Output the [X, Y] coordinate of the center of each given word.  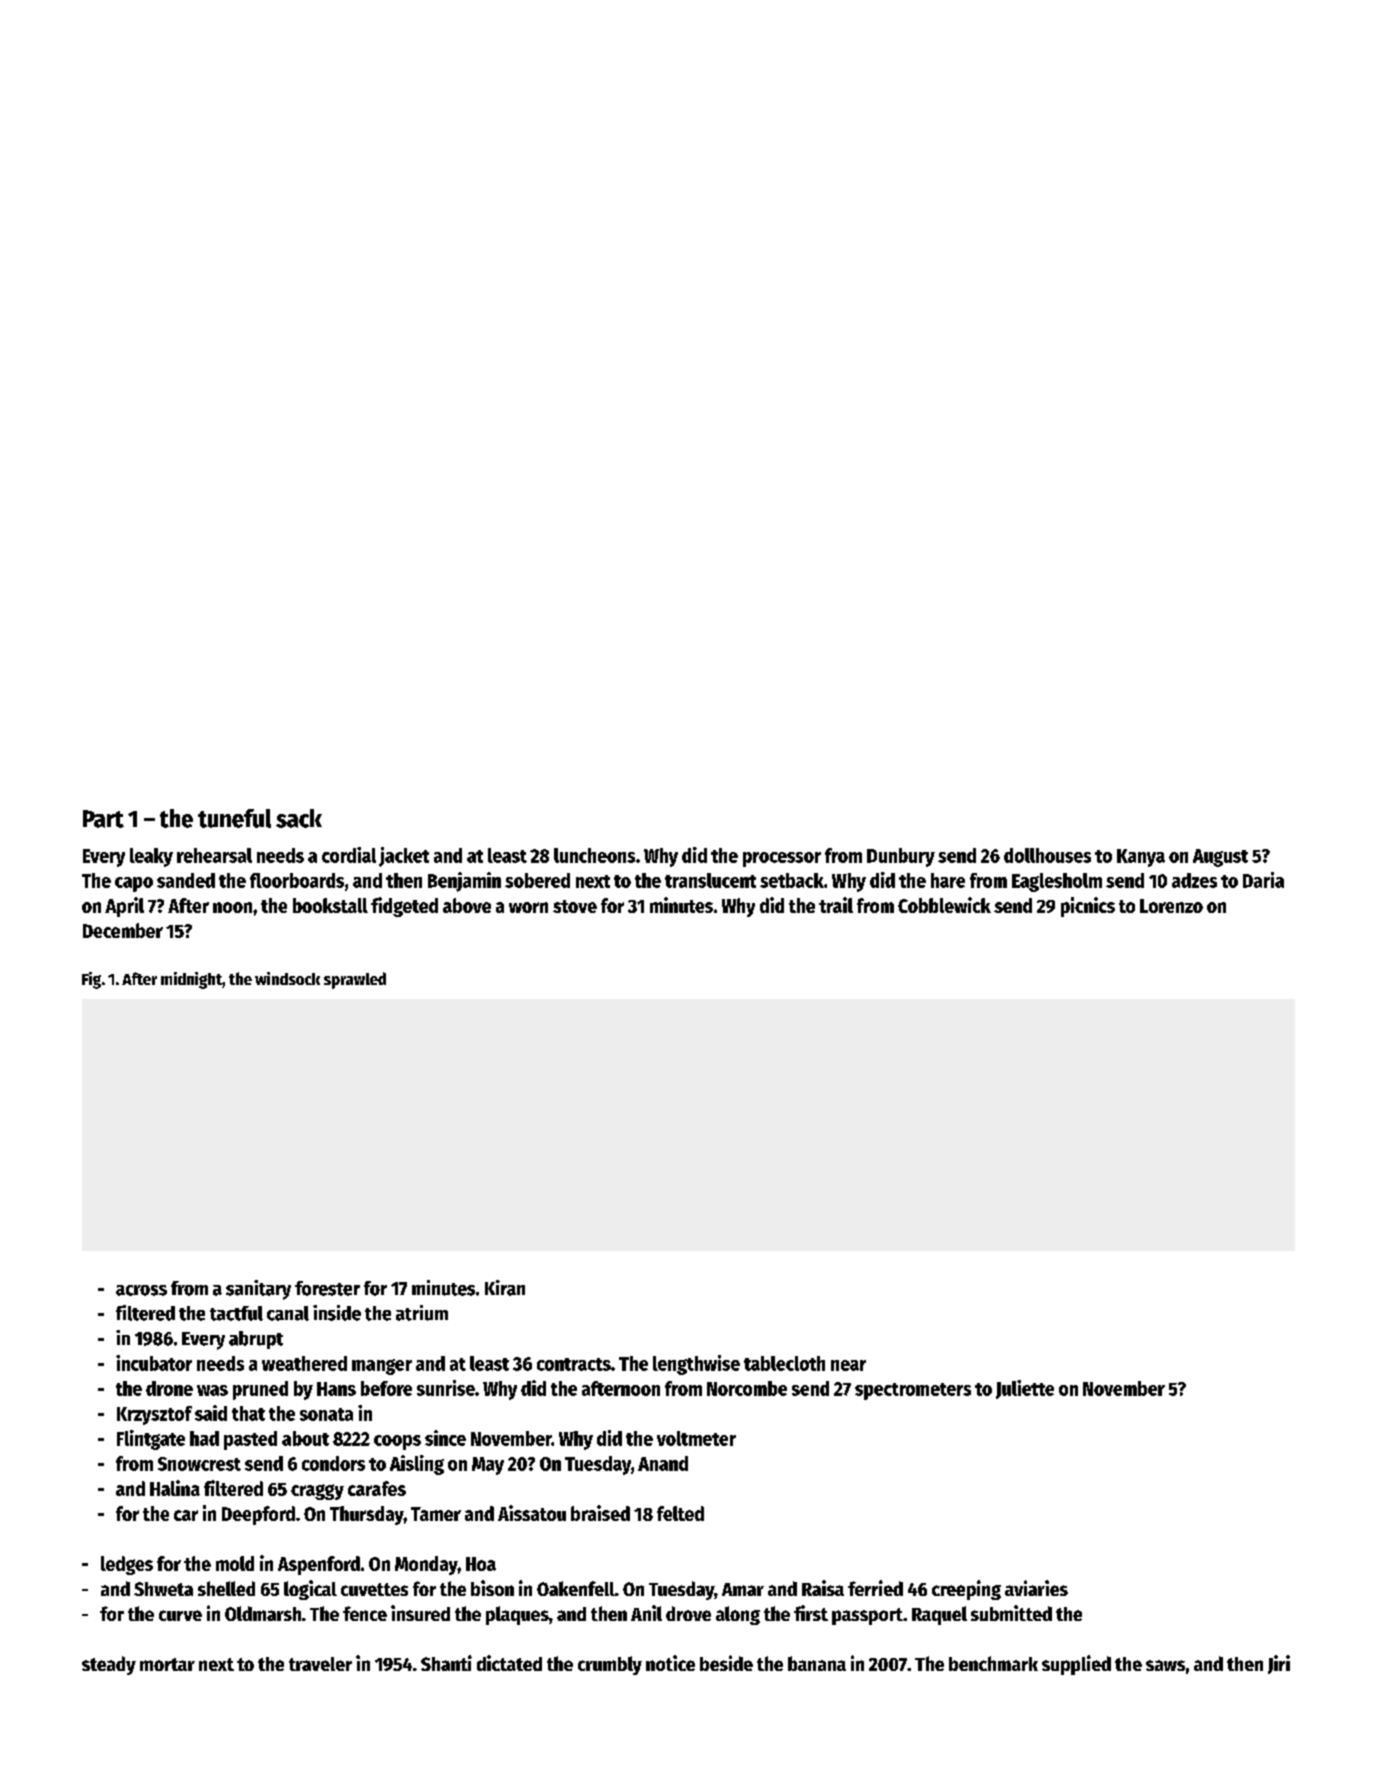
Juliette [1025, 1389]
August [1220, 858]
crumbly [610, 1665]
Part [103, 819]
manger [382, 1367]
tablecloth [784, 1363]
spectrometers [913, 1391]
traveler [320, 1664]
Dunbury [901, 857]
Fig [91, 980]
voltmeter [696, 1438]
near [848, 1365]
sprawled [355, 980]
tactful [236, 1313]
